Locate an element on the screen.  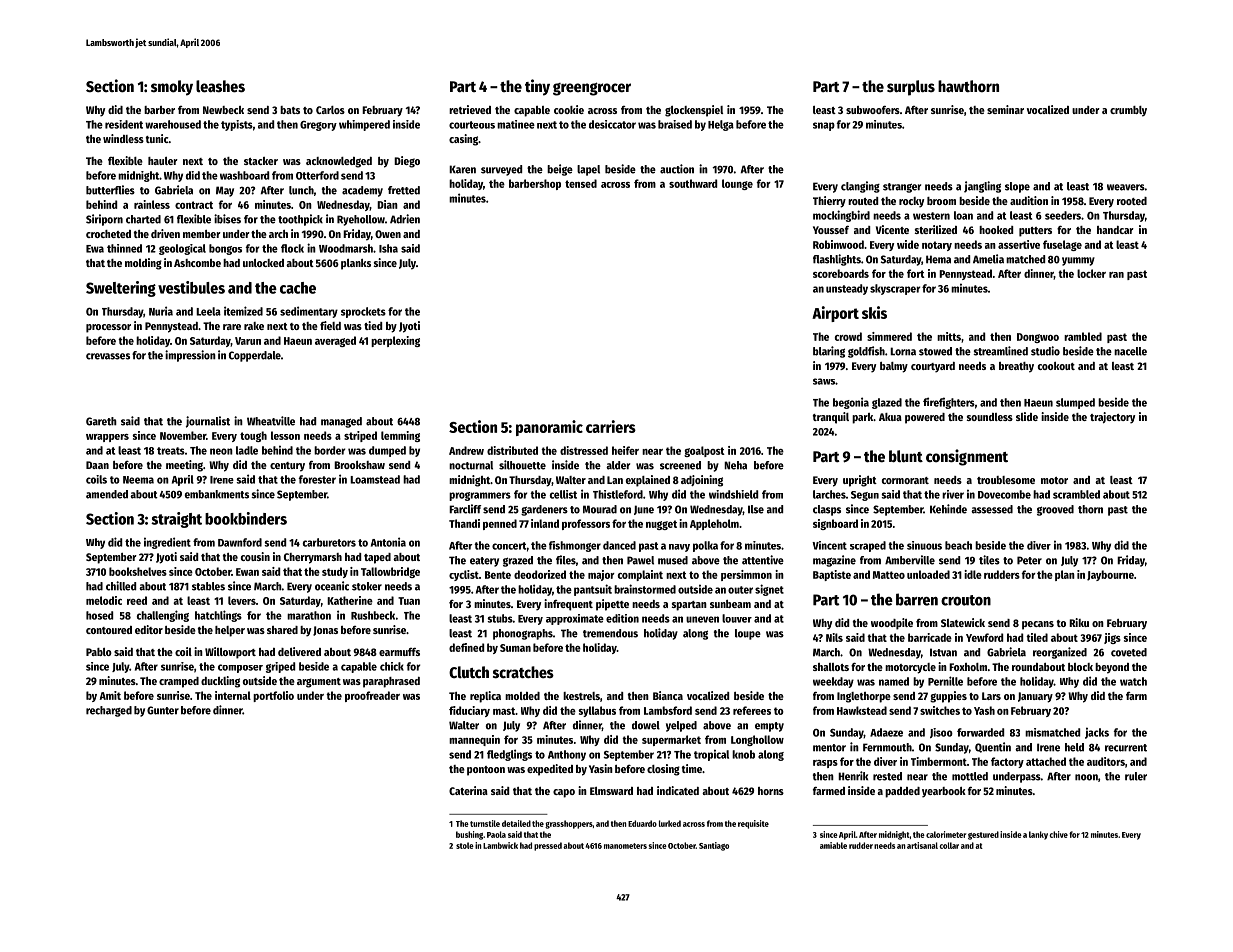
Copperdale is located at coordinates (255, 356).
